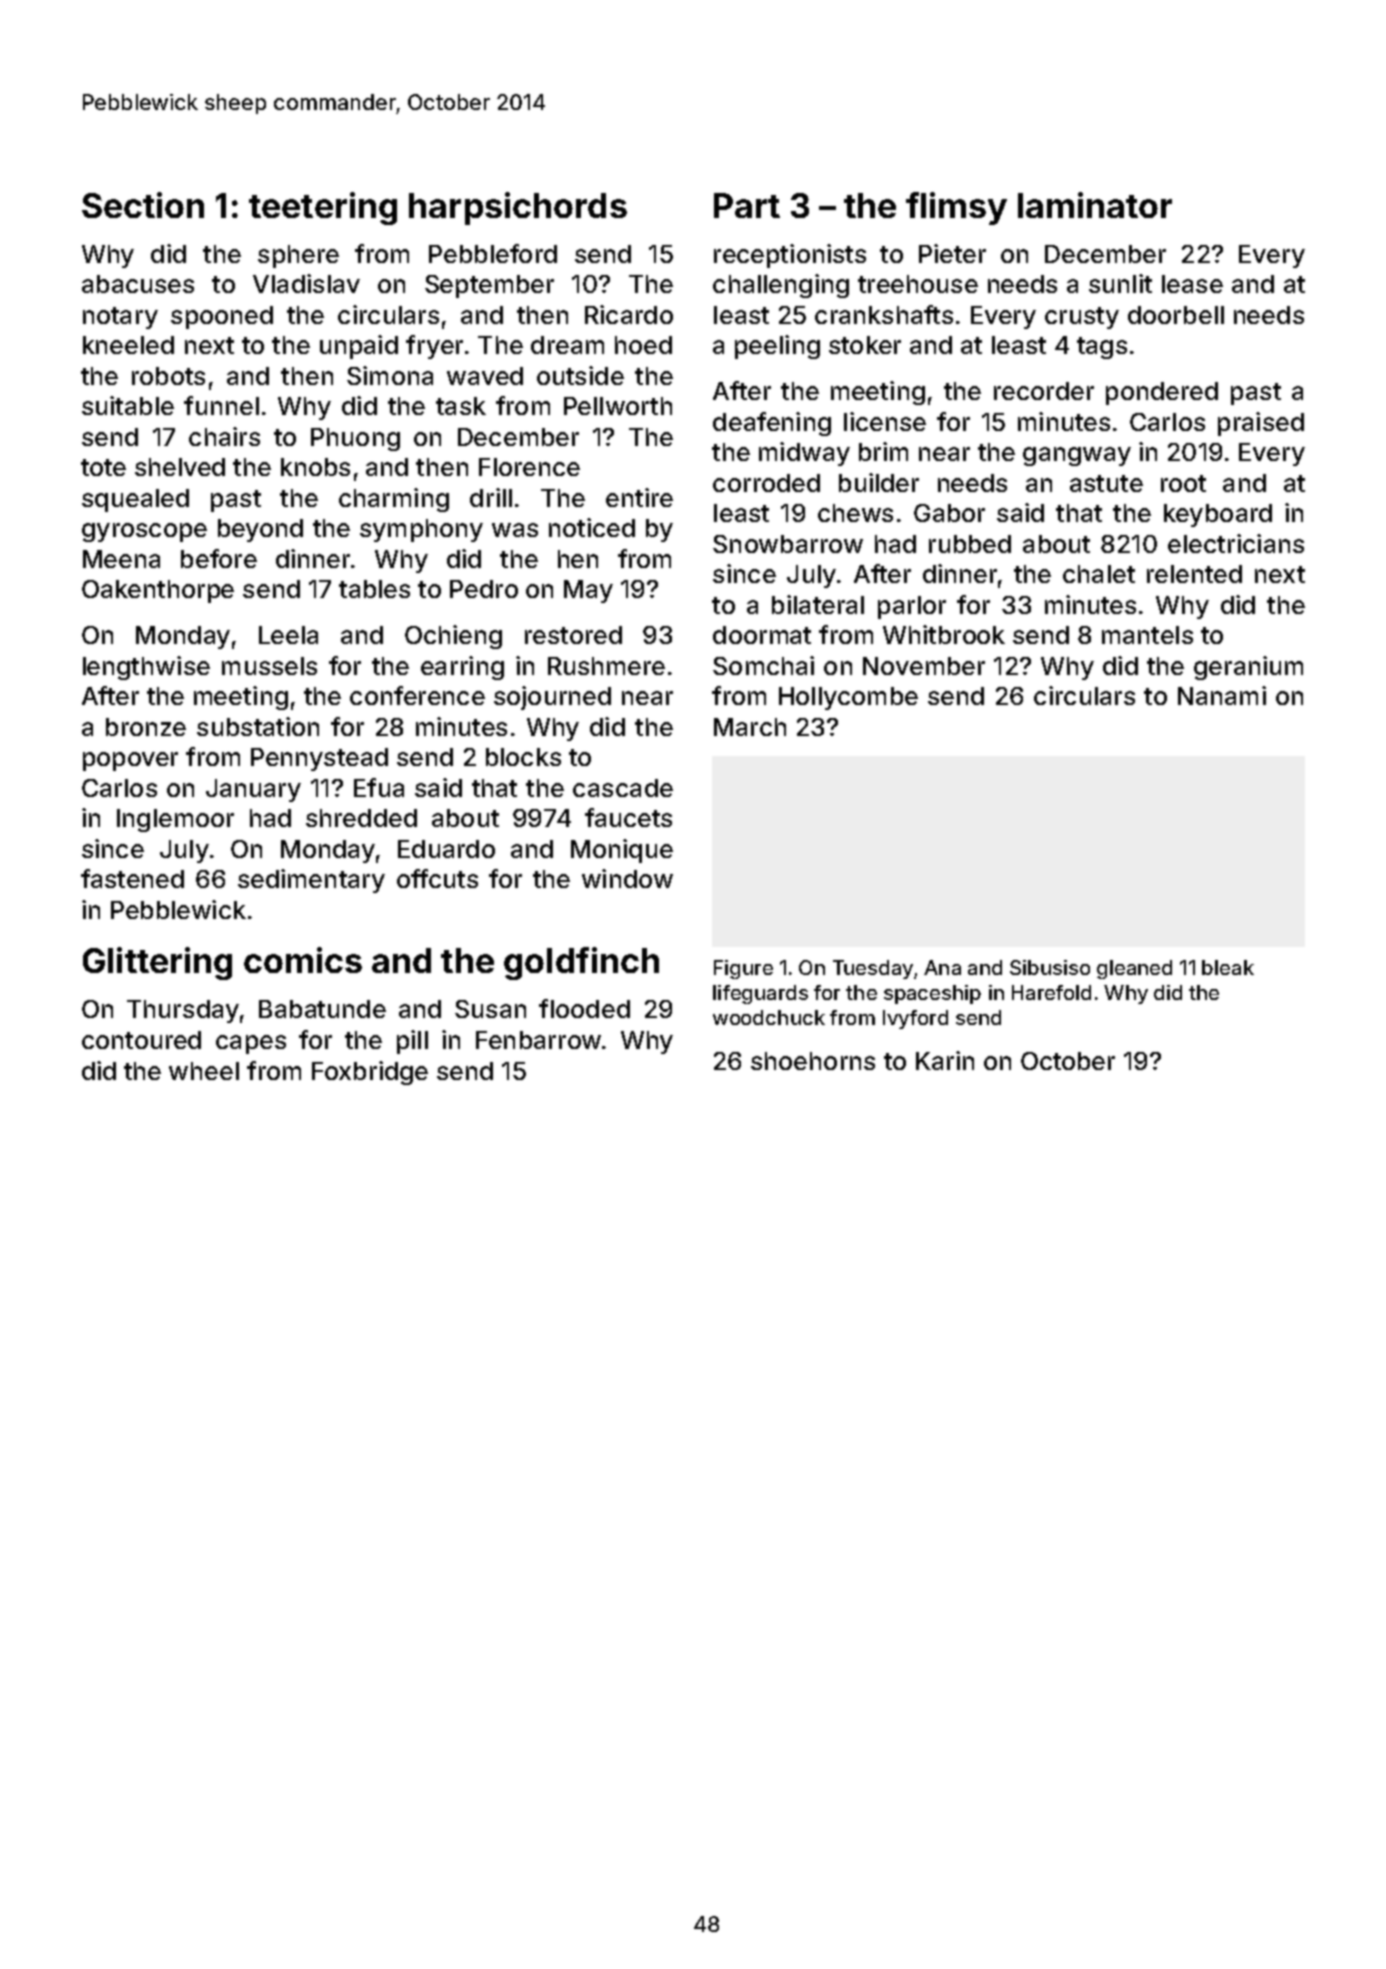 This document has height=1969, width=1386. What do you see at coordinates (788, 544) in the document?
I see `Snowbarrow` at bounding box center [788, 544].
